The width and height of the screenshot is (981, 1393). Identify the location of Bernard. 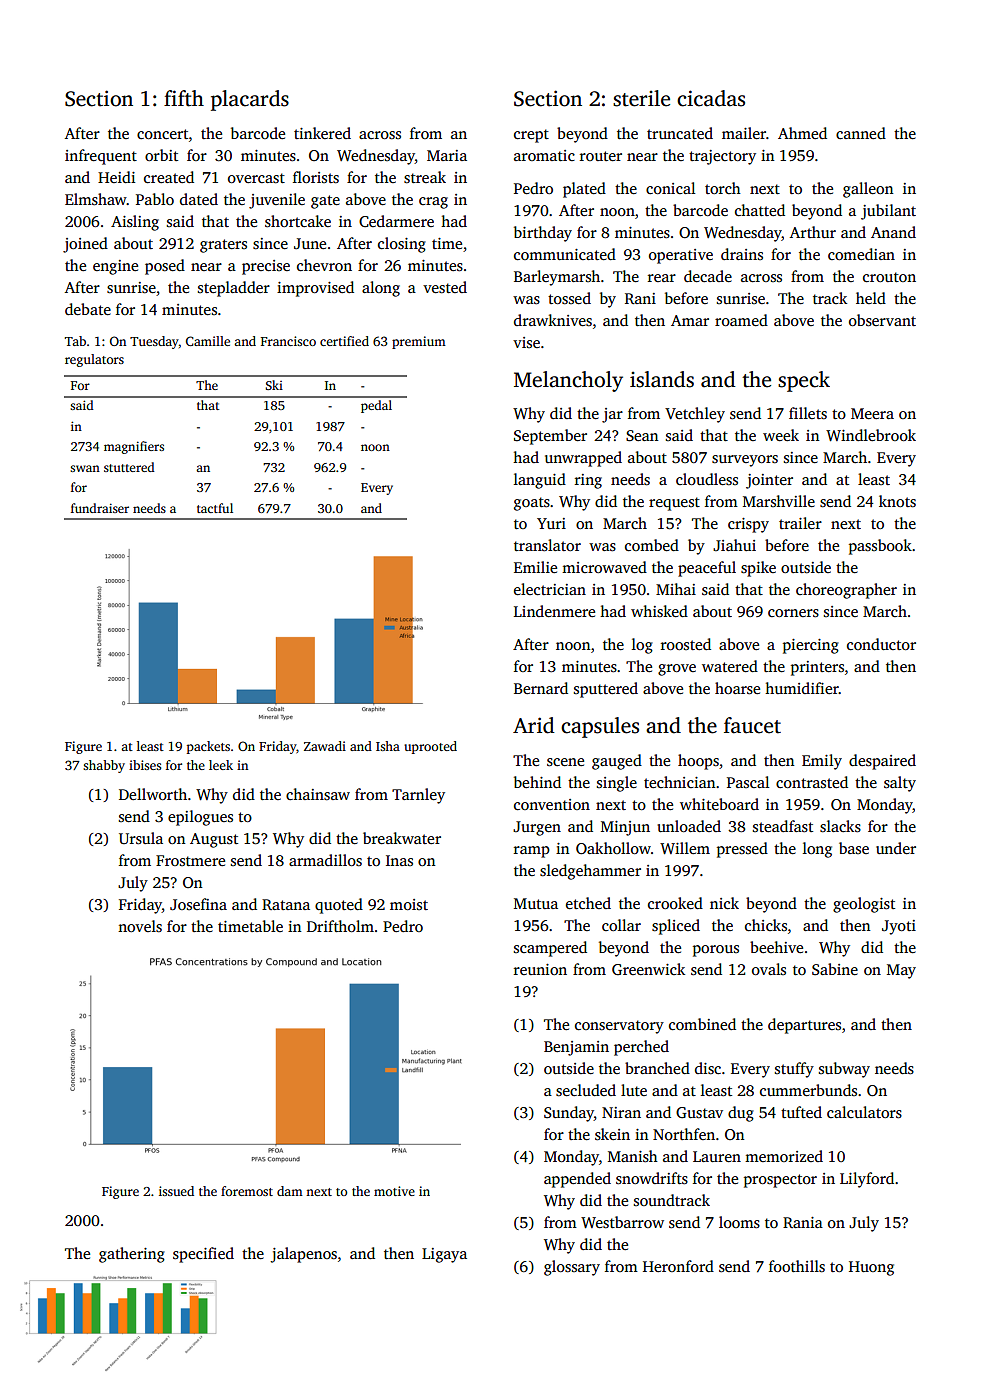
(541, 688).
